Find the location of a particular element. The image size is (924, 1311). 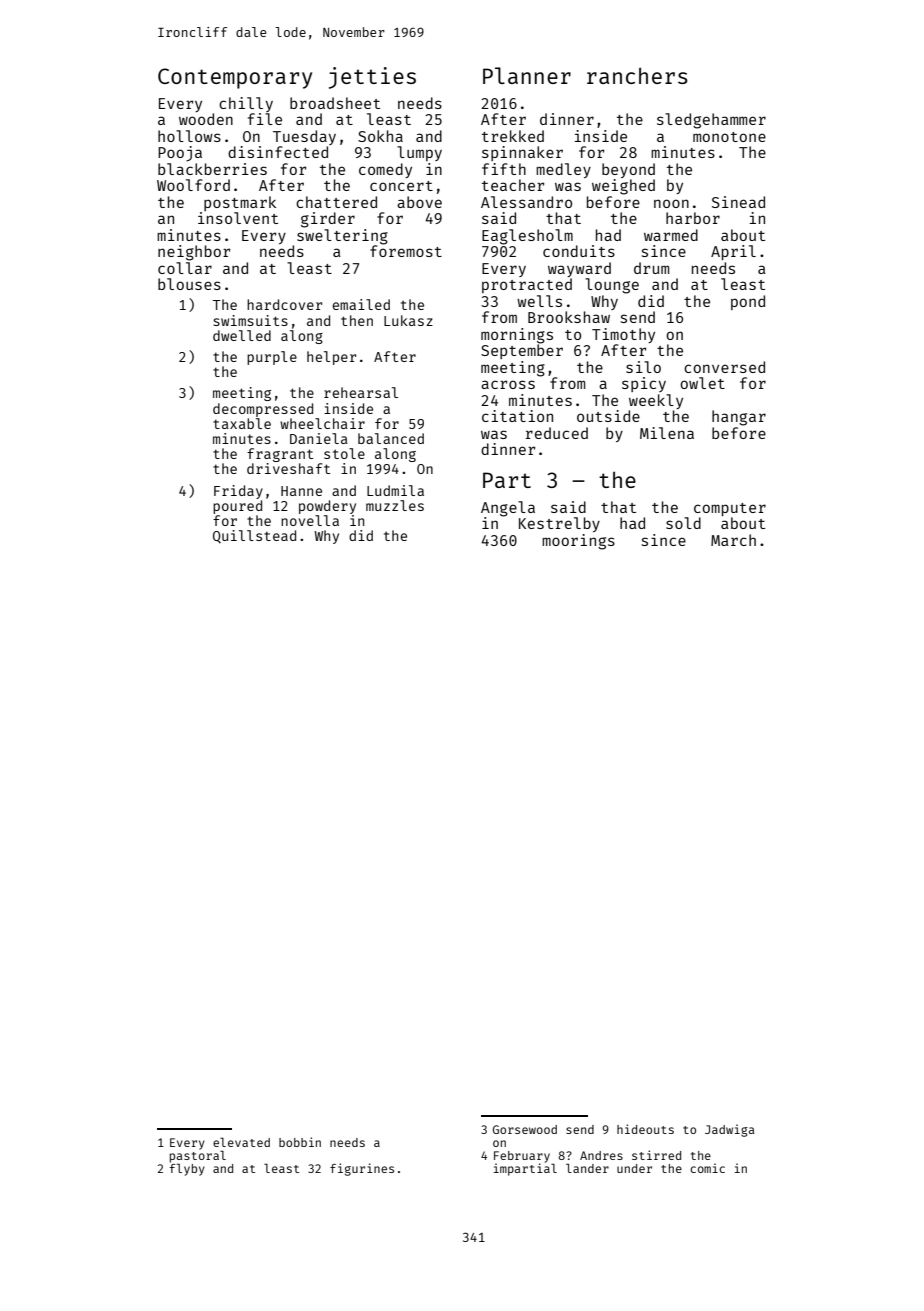

Jadwiga is located at coordinates (730, 1130).
